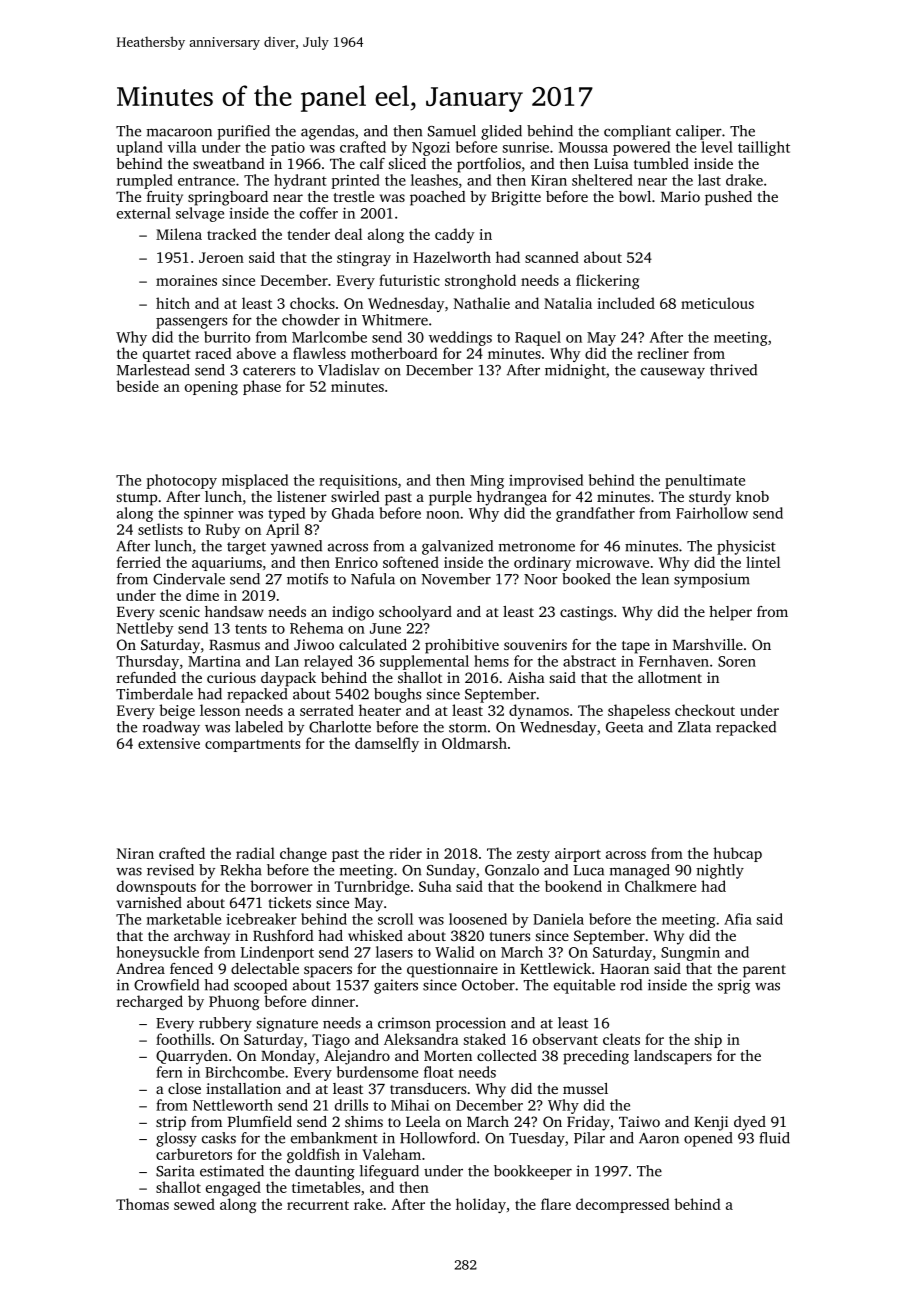 The height and width of the image is (1316, 908). What do you see at coordinates (546, 481) in the image?
I see `improvised` at bounding box center [546, 481].
